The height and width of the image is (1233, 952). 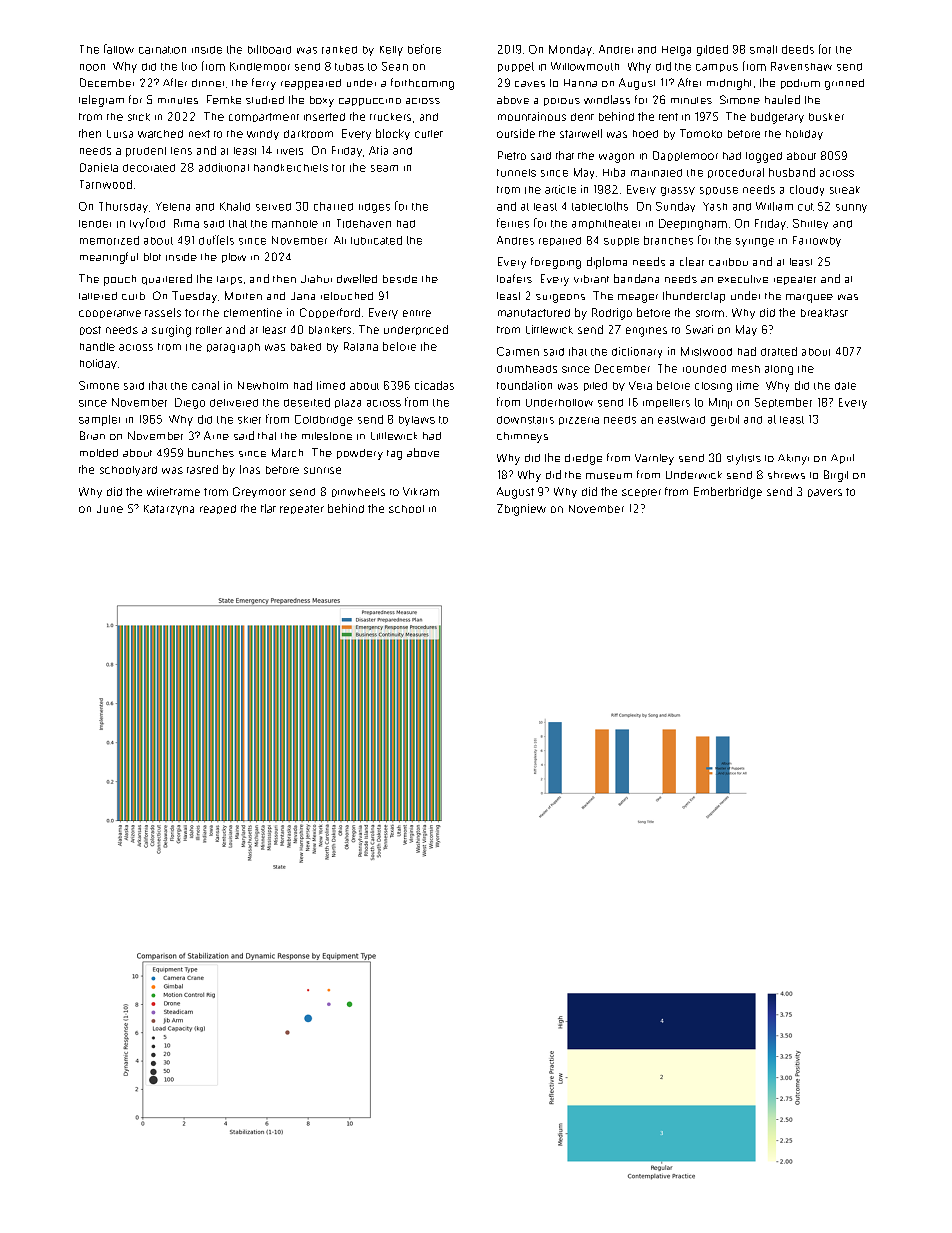 What do you see at coordinates (844, 84) in the image?
I see `grinned` at bounding box center [844, 84].
